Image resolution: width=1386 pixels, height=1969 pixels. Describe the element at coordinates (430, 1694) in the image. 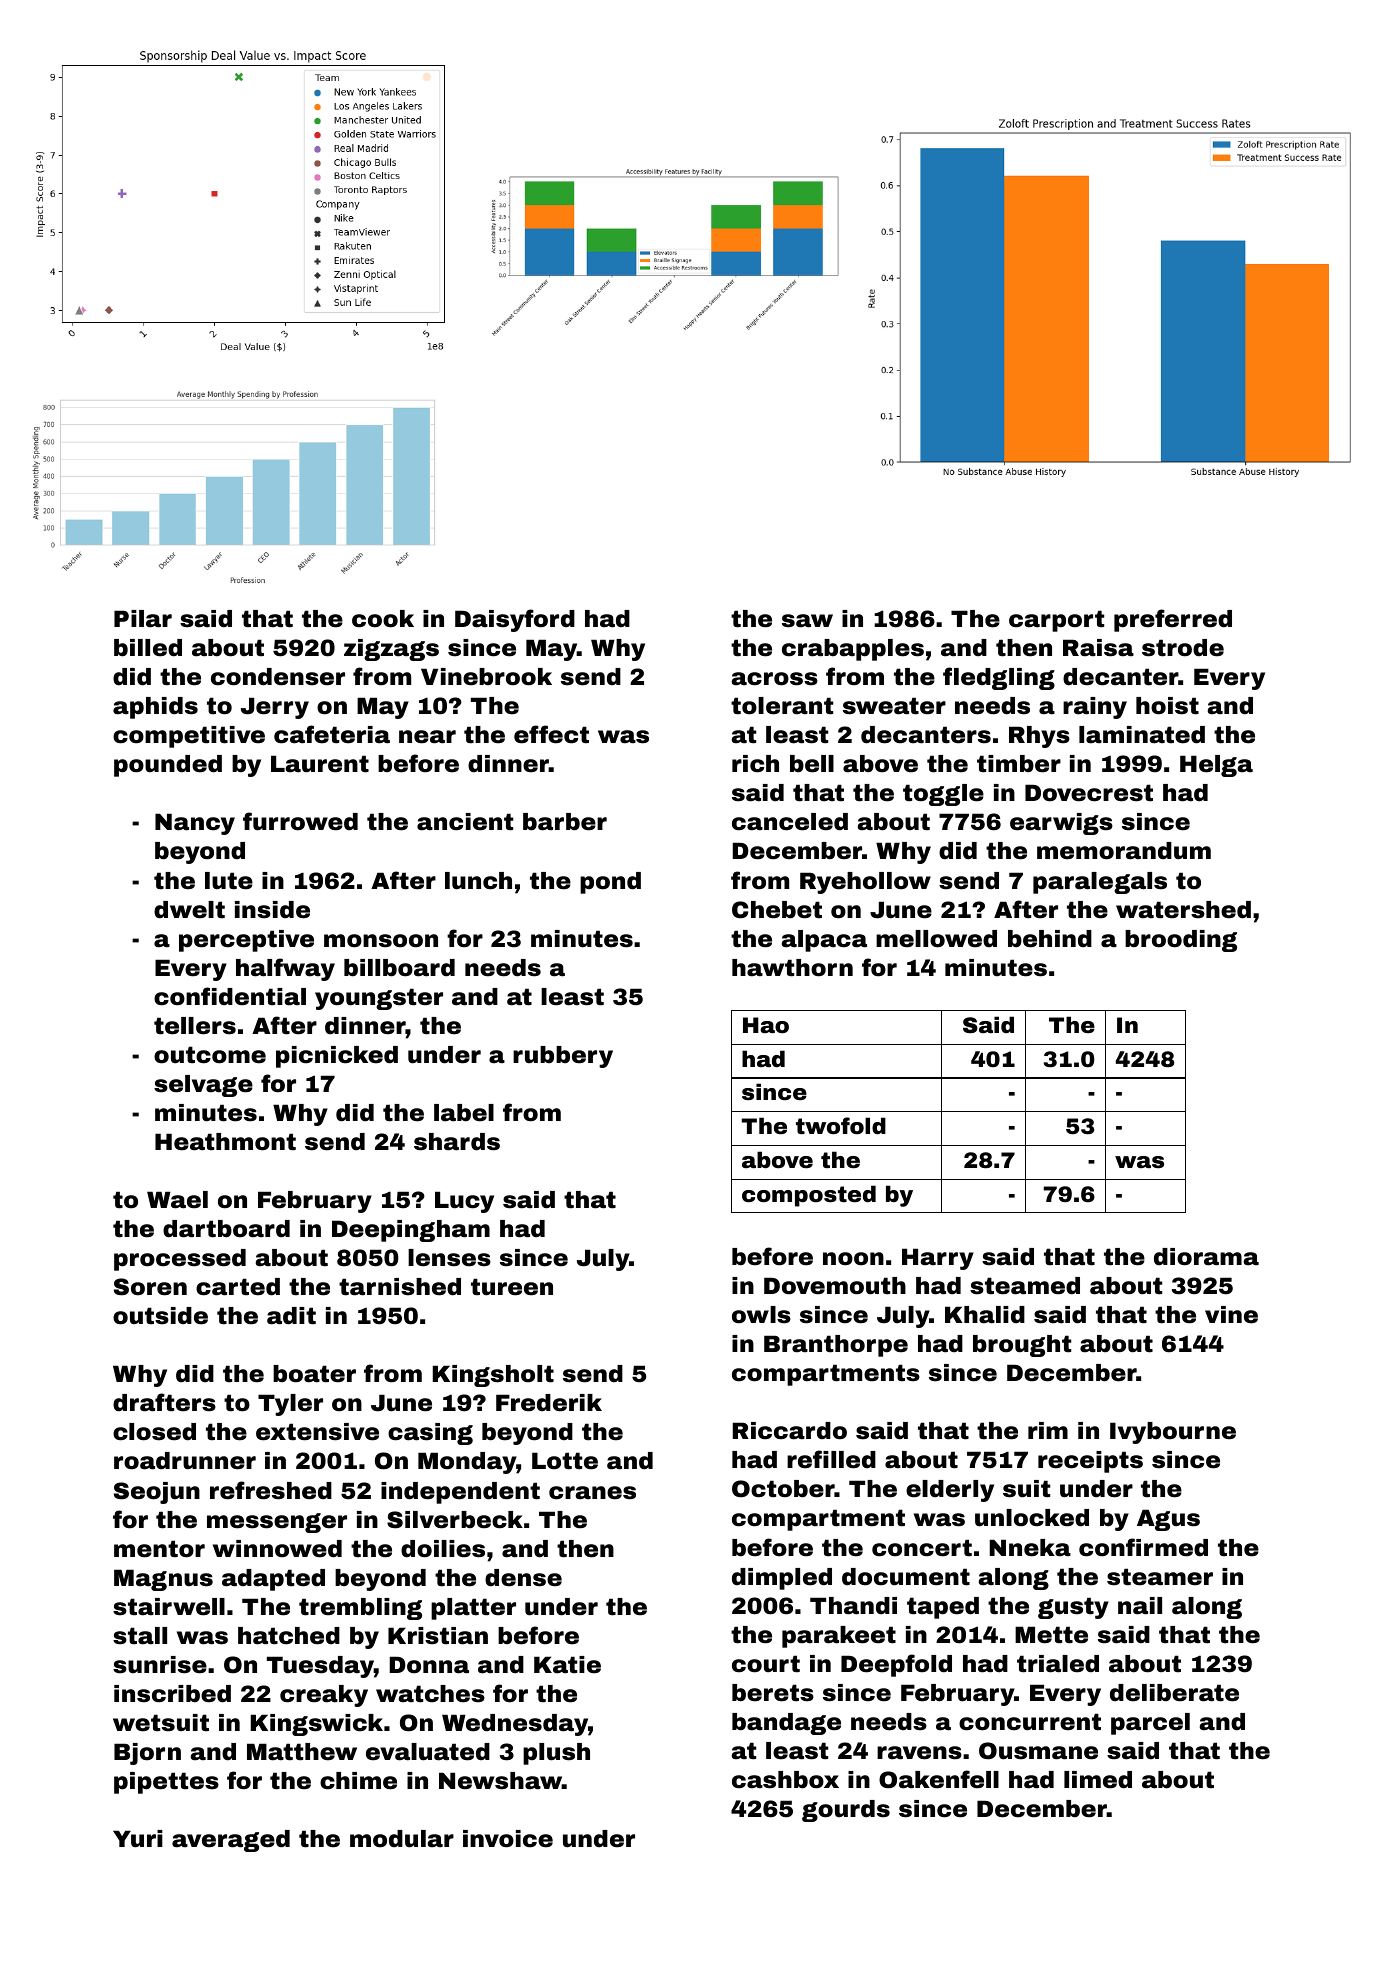

I see `watches` at that location.
